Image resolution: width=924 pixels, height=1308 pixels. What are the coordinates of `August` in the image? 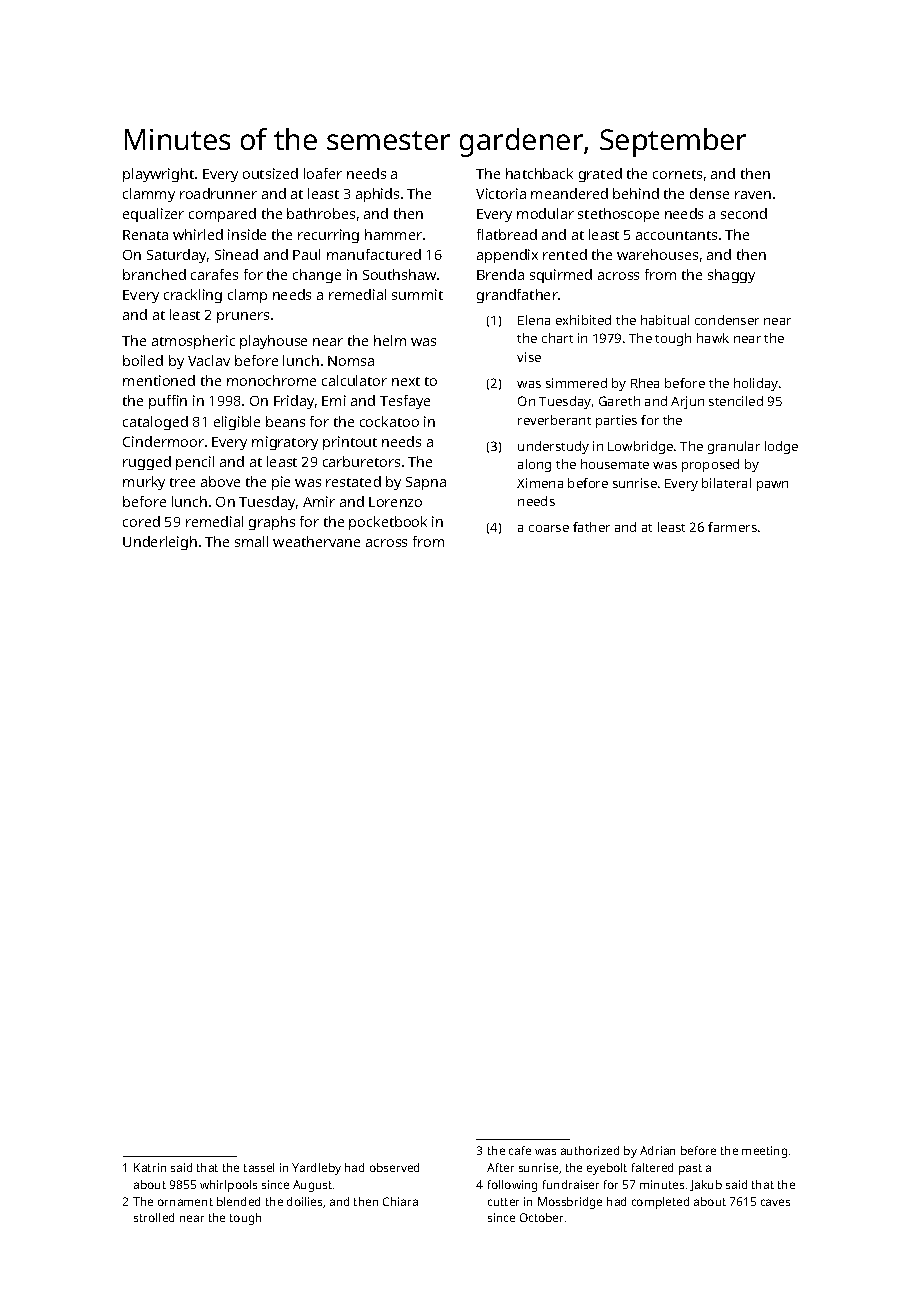 It's located at (312, 1186).
